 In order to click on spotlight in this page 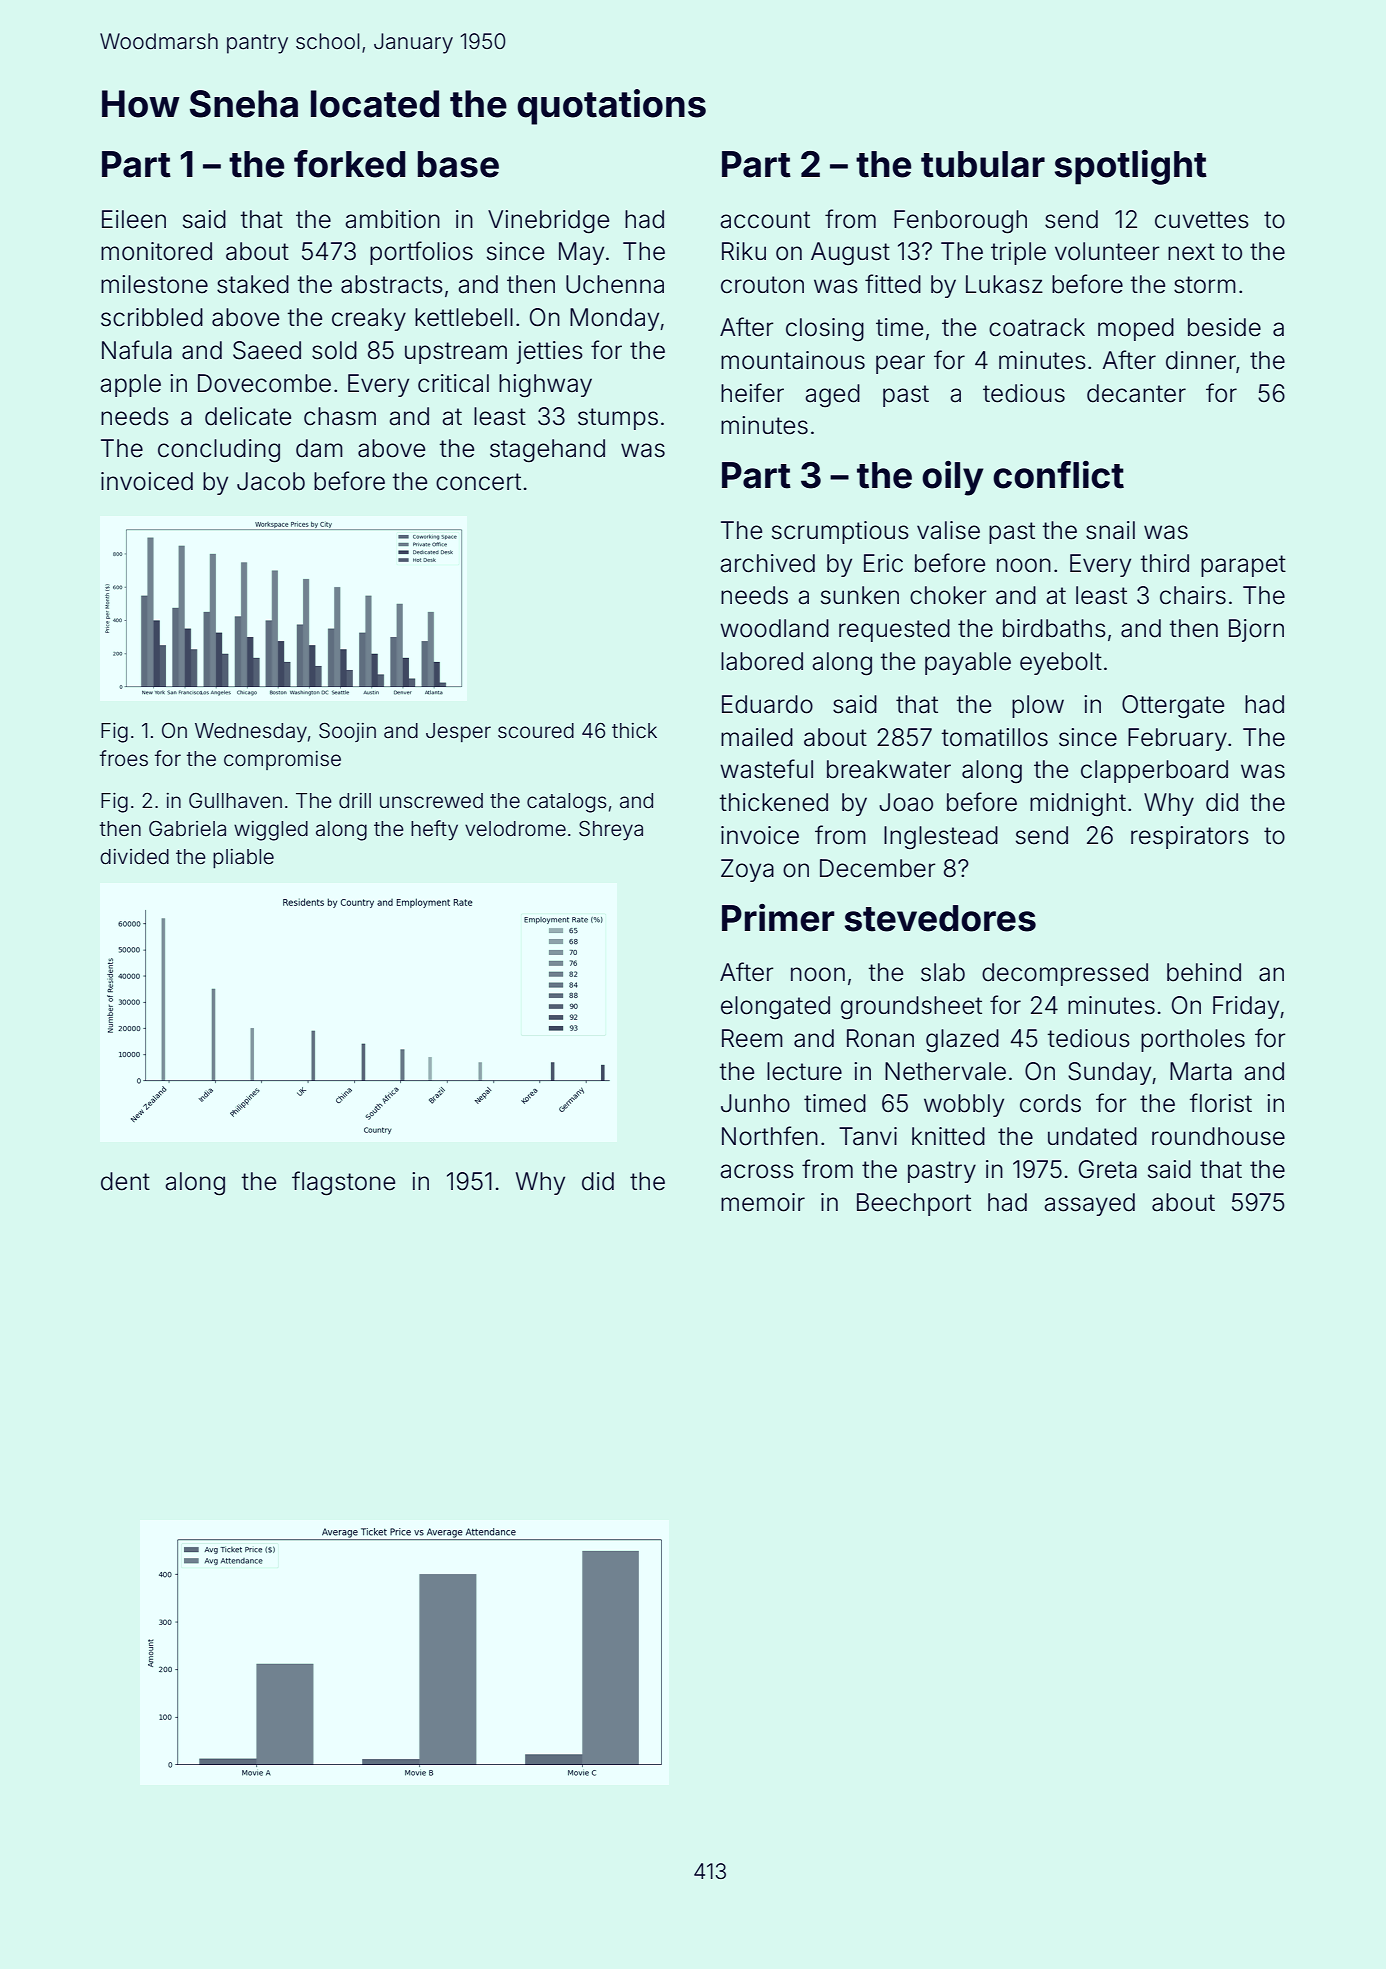, I will do `click(1131, 167)`.
